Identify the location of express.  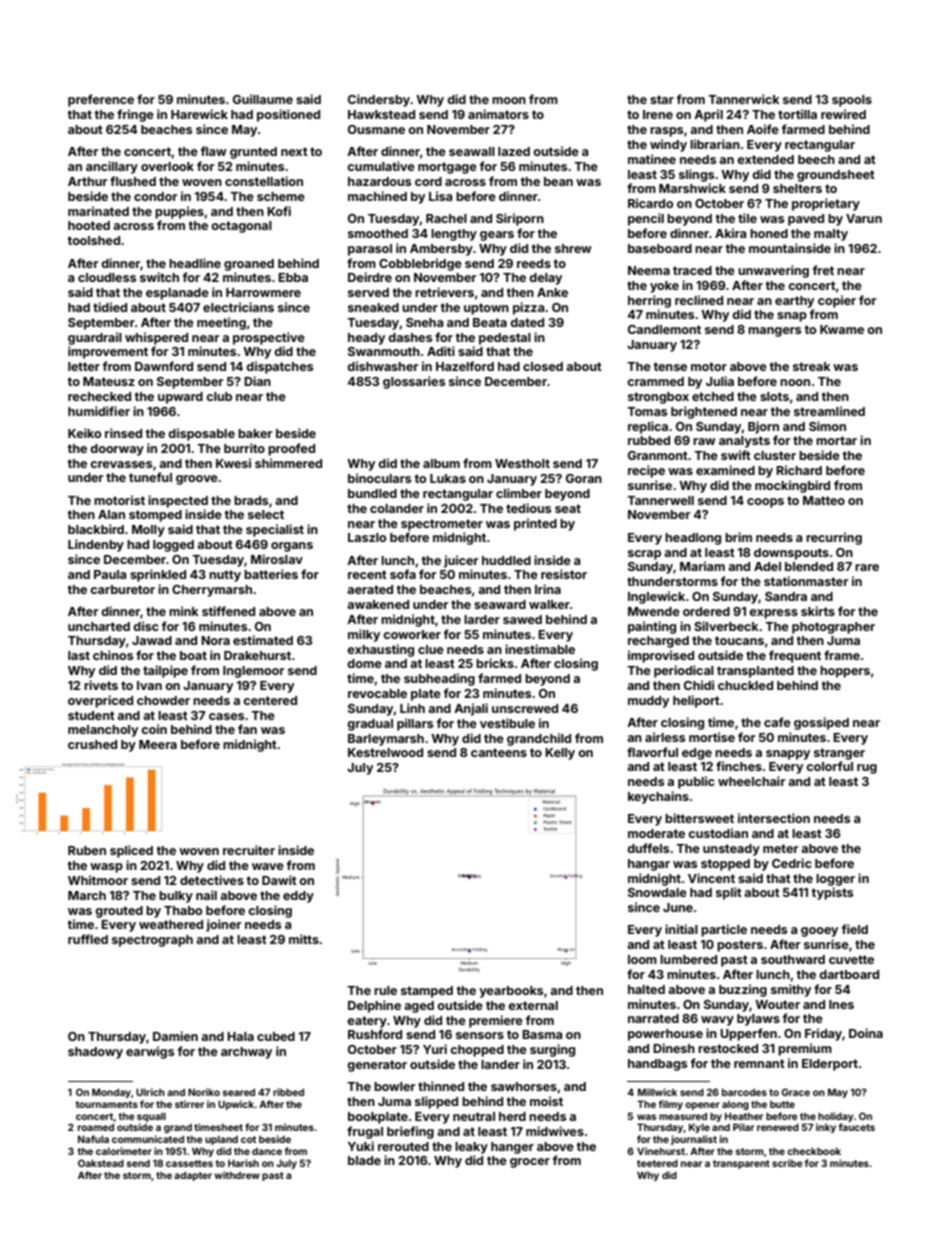
(773, 614).
